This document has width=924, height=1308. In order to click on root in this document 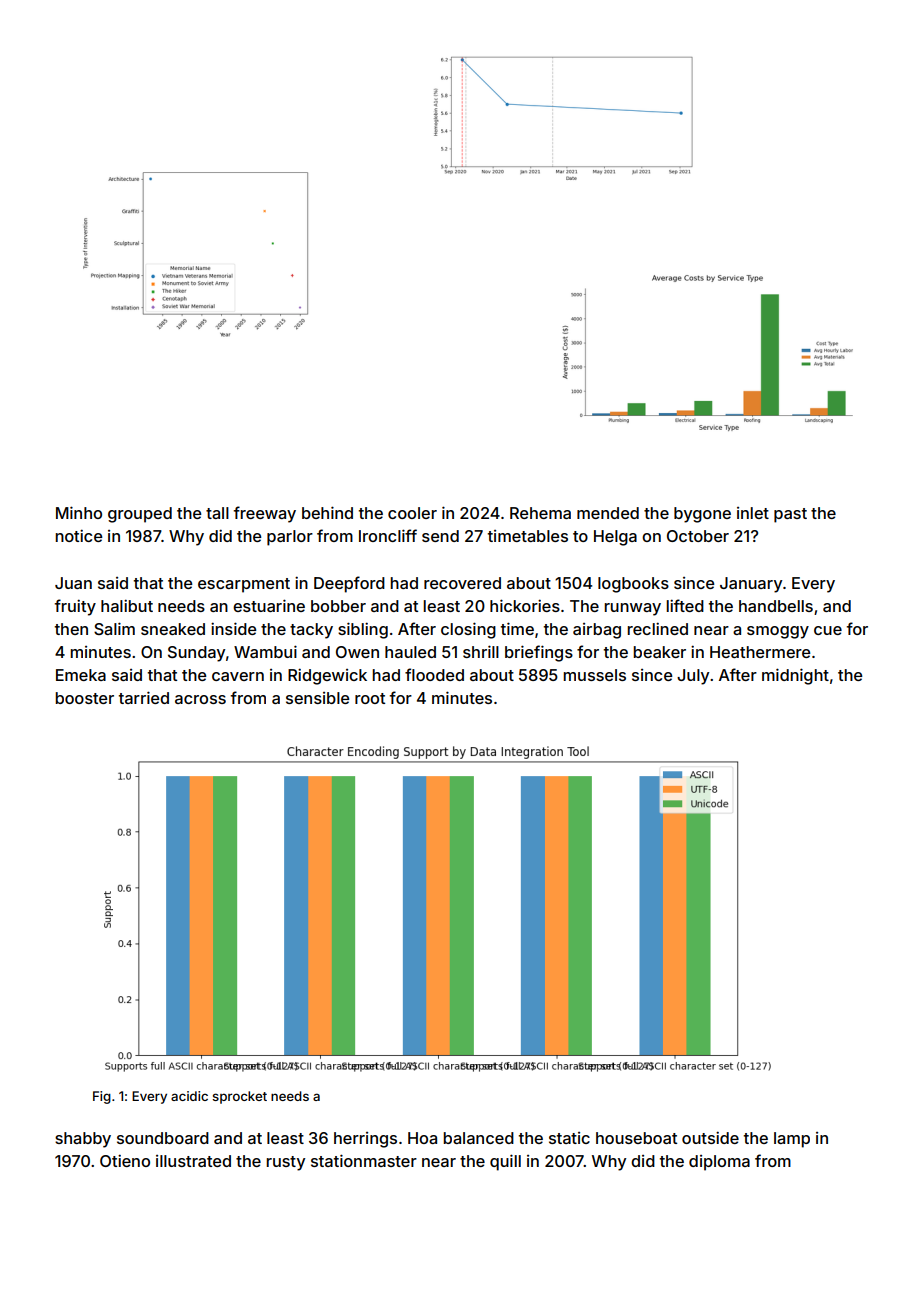, I will do `click(370, 698)`.
